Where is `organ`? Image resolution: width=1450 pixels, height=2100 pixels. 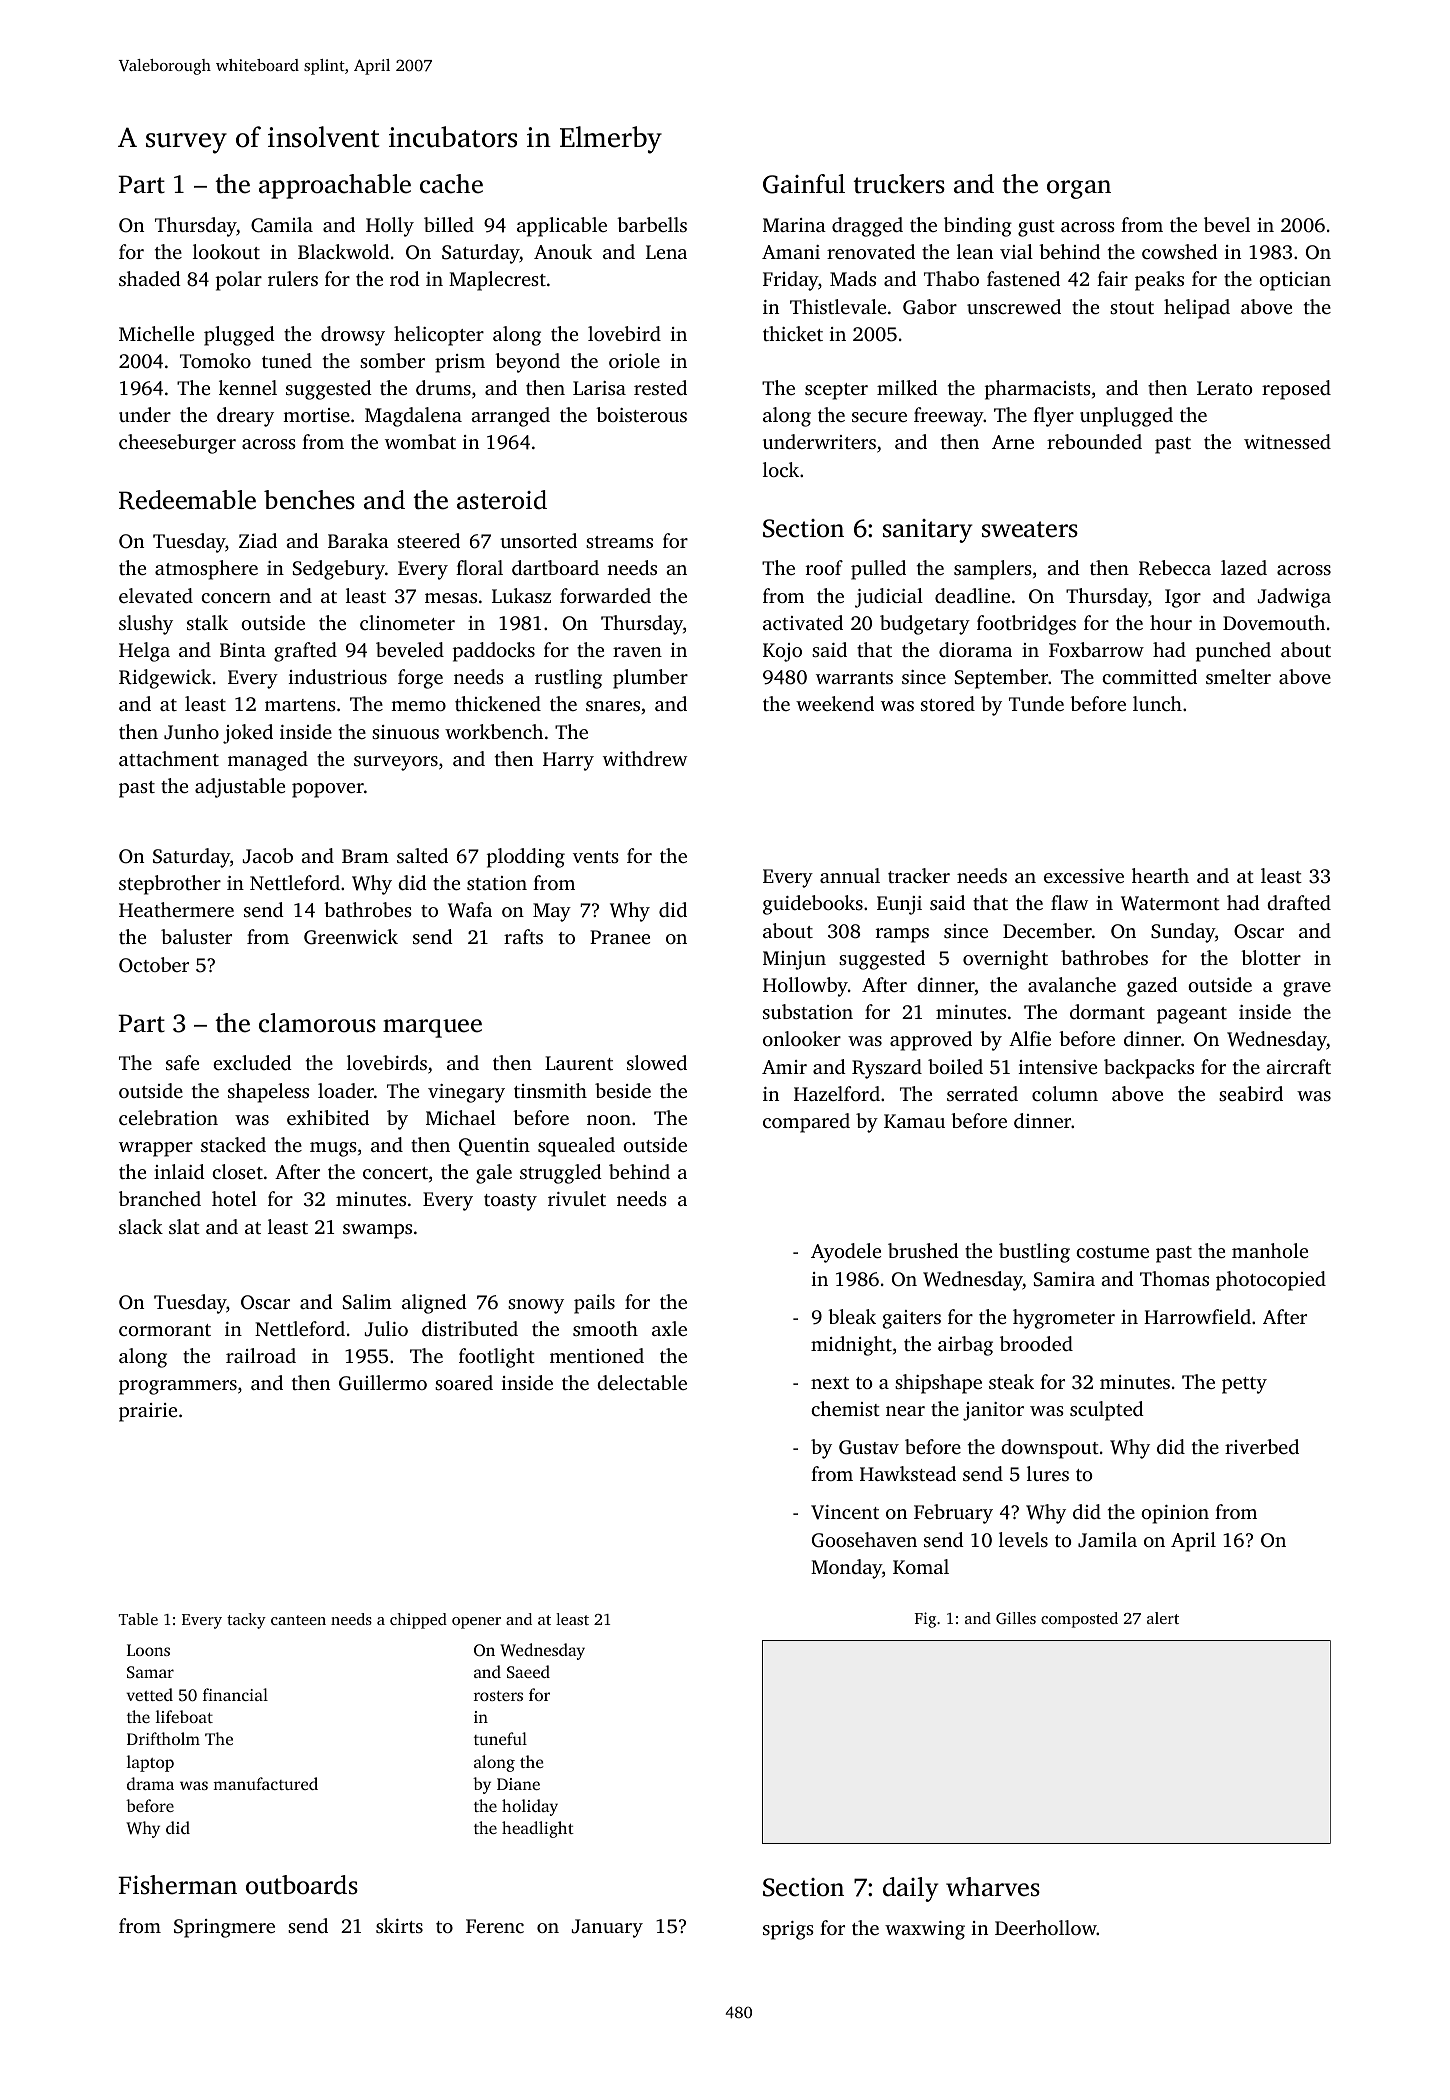 organ is located at coordinates (1079, 189).
